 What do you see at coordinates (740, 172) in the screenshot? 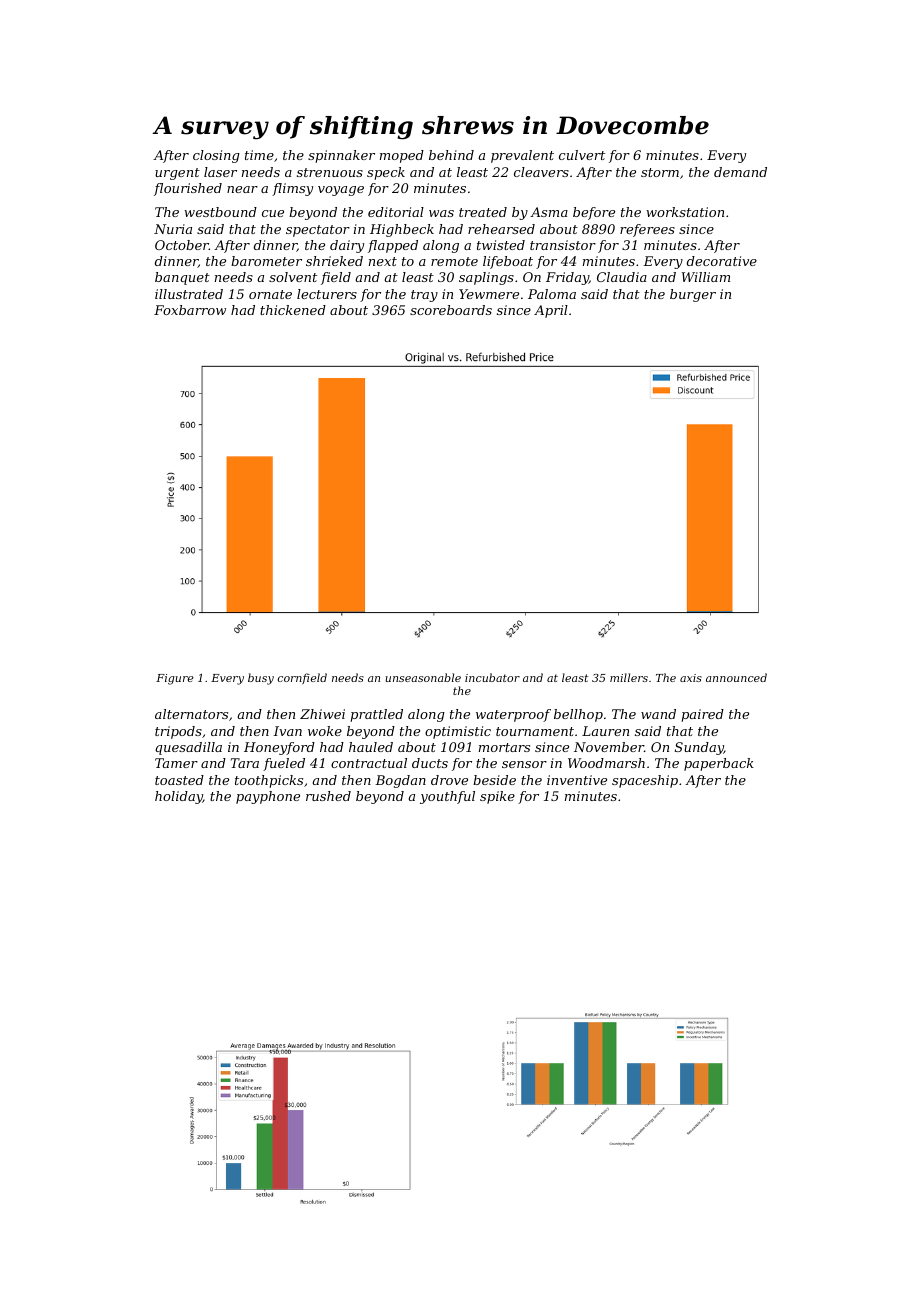
I see `demand` at bounding box center [740, 172].
